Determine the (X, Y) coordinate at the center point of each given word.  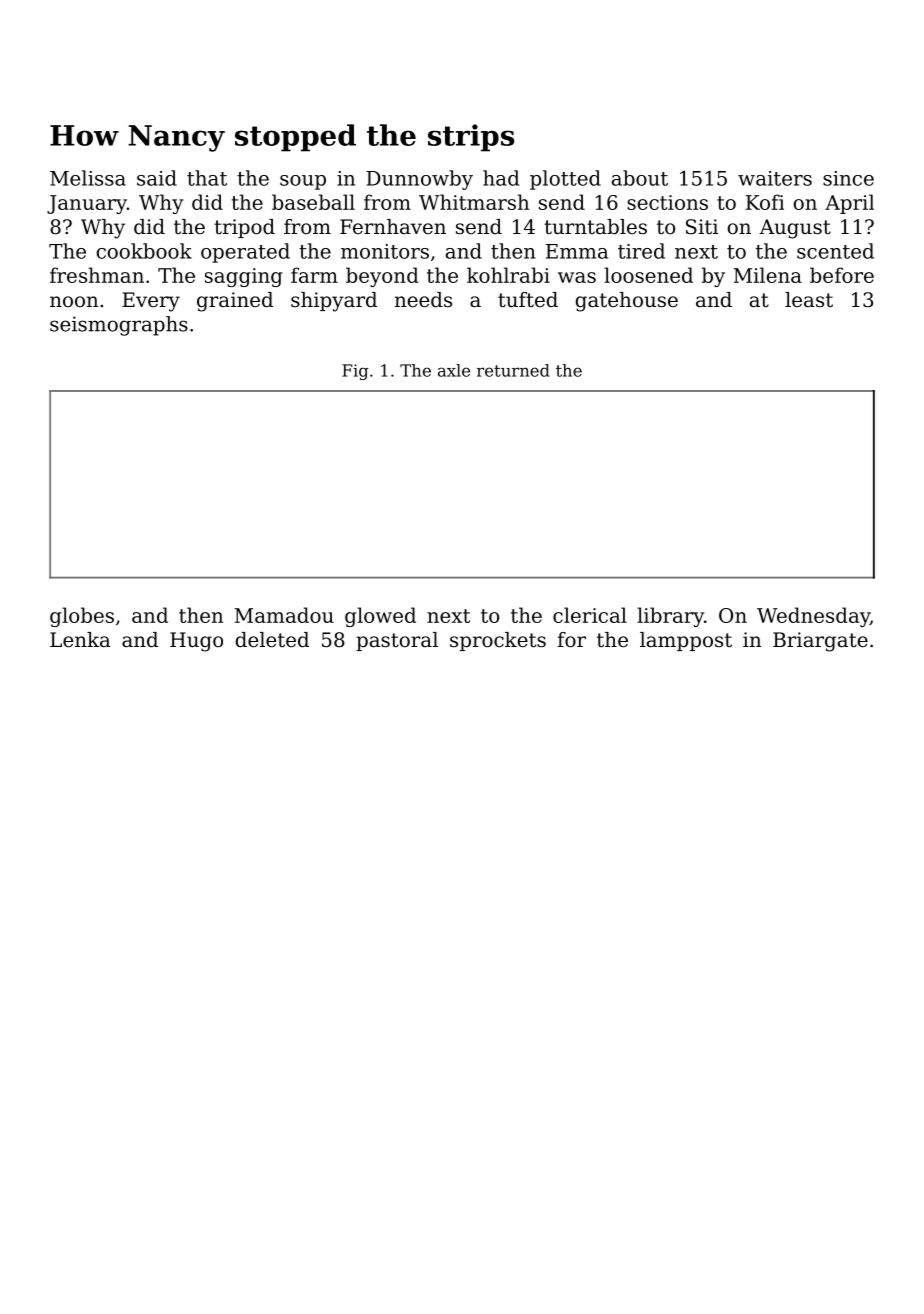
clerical (590, 615)
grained (235, 302)
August (795, 229)
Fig (355, 372)
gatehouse (627, 302)
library (670, 617)
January (87, 204)
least (809, 299)
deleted (272, 640)
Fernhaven (393, 226)
